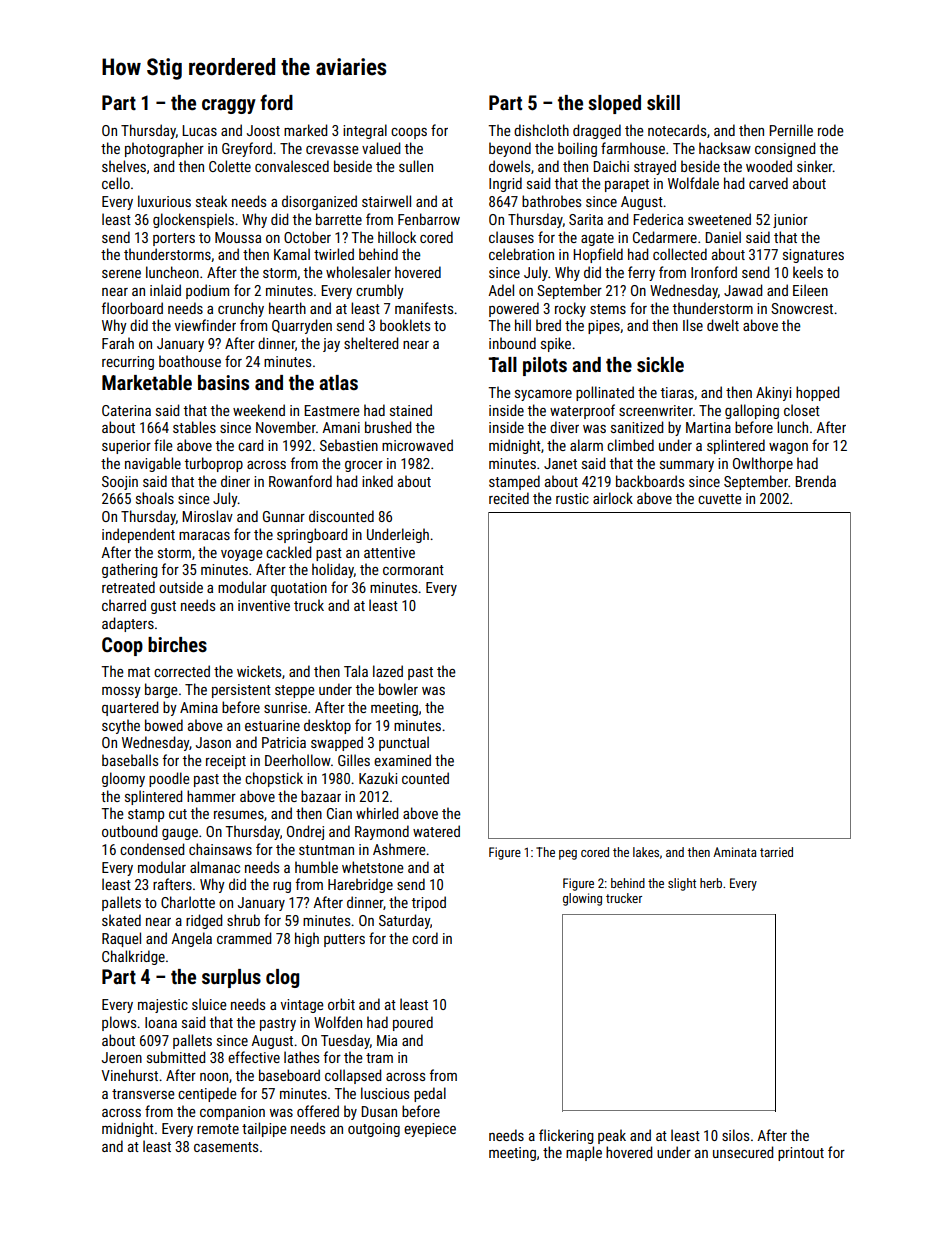  What do you see at coordinates (239, 815) in the screenshot?
I see `resumes` at bounding box center [239, 815].
